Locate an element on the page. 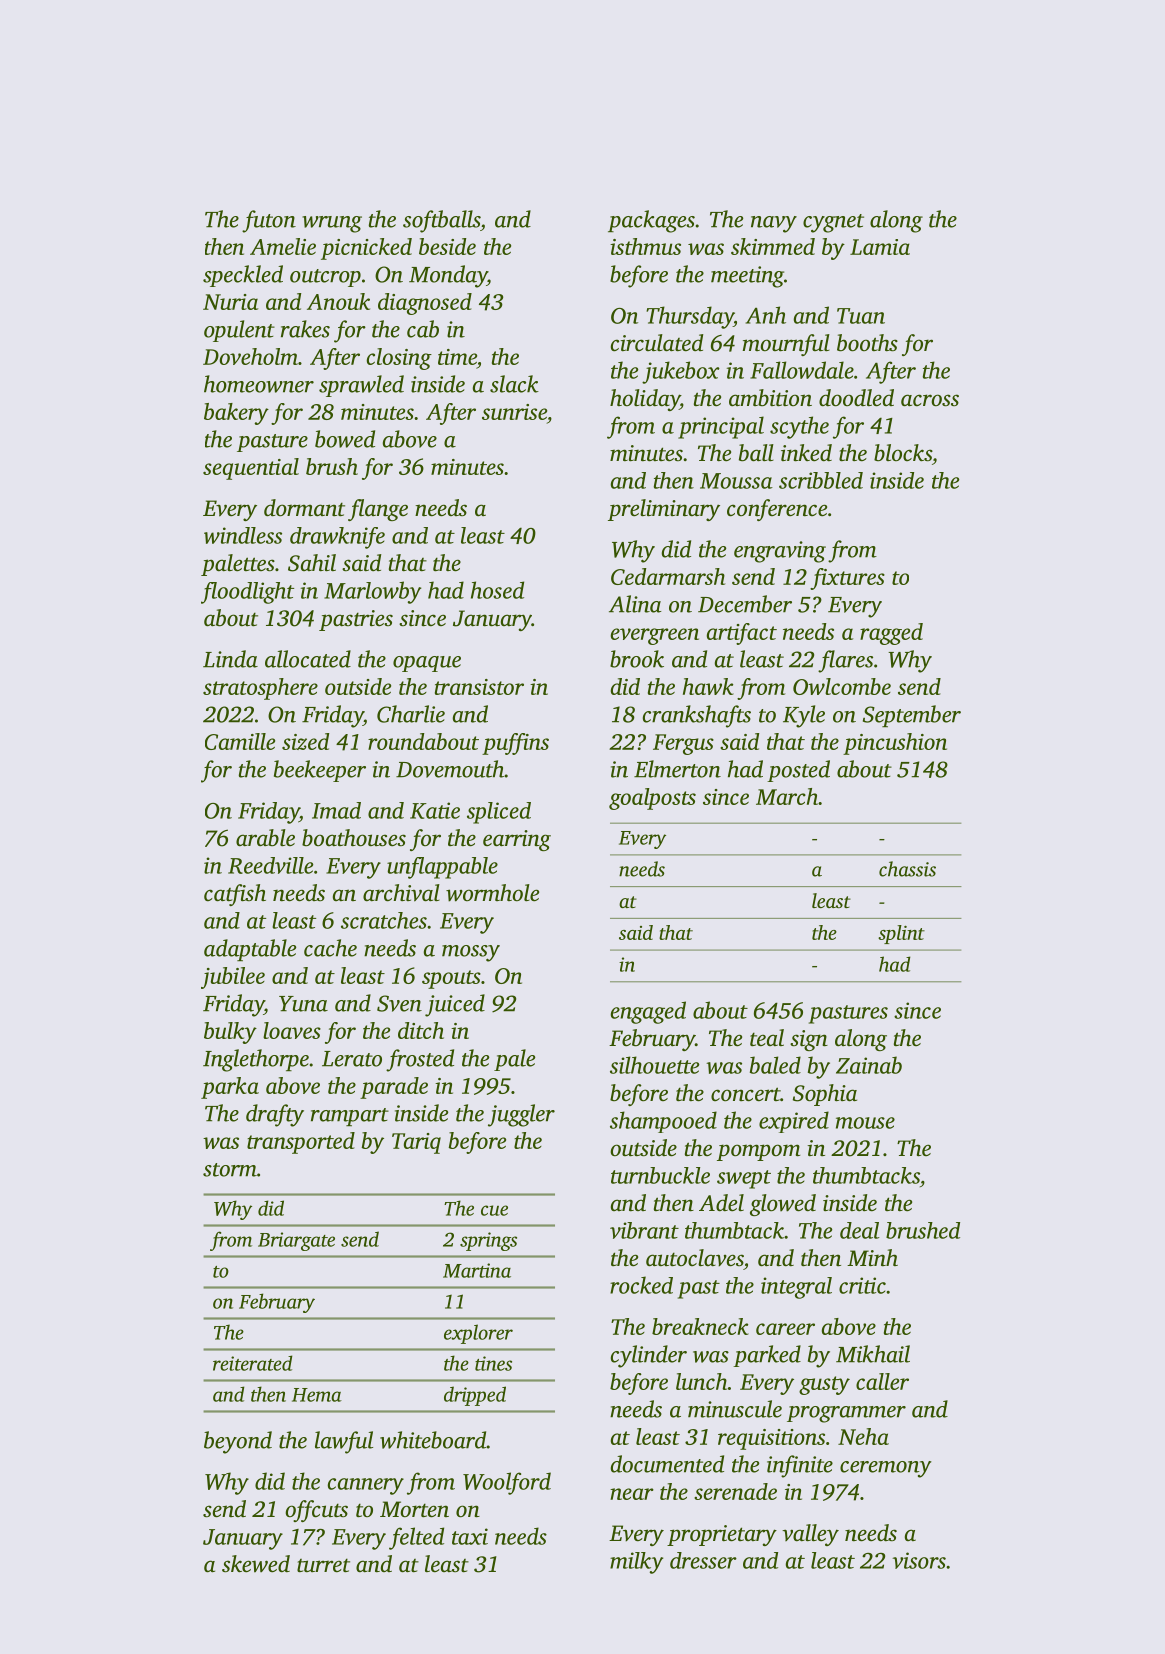  dresser is located at coordinates (703, 1560).
